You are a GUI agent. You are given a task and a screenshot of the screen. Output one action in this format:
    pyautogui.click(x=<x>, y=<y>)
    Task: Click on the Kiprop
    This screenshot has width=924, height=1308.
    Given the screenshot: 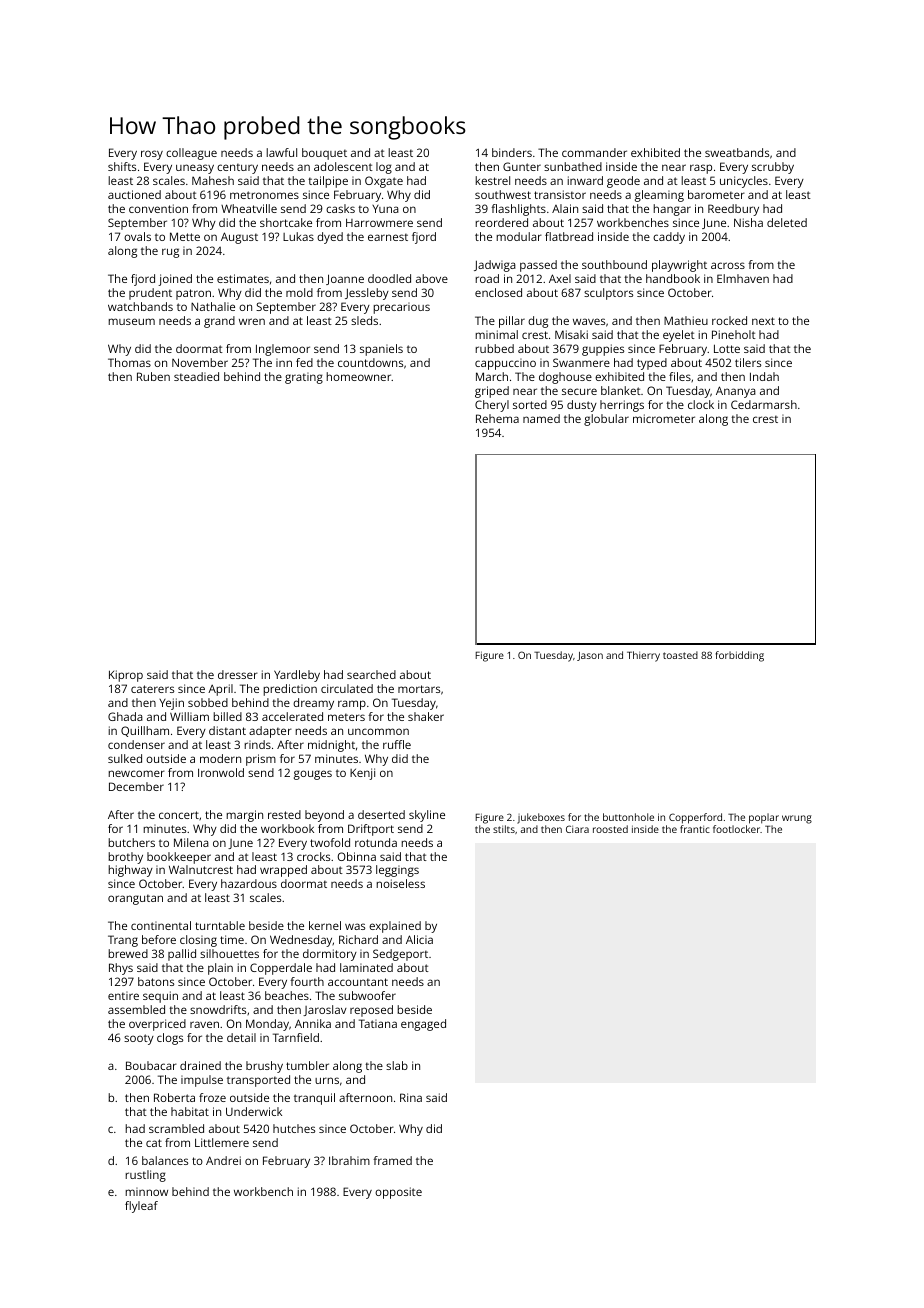 What is the action you would take?
    pyautogui.click(x=126, y=676)
